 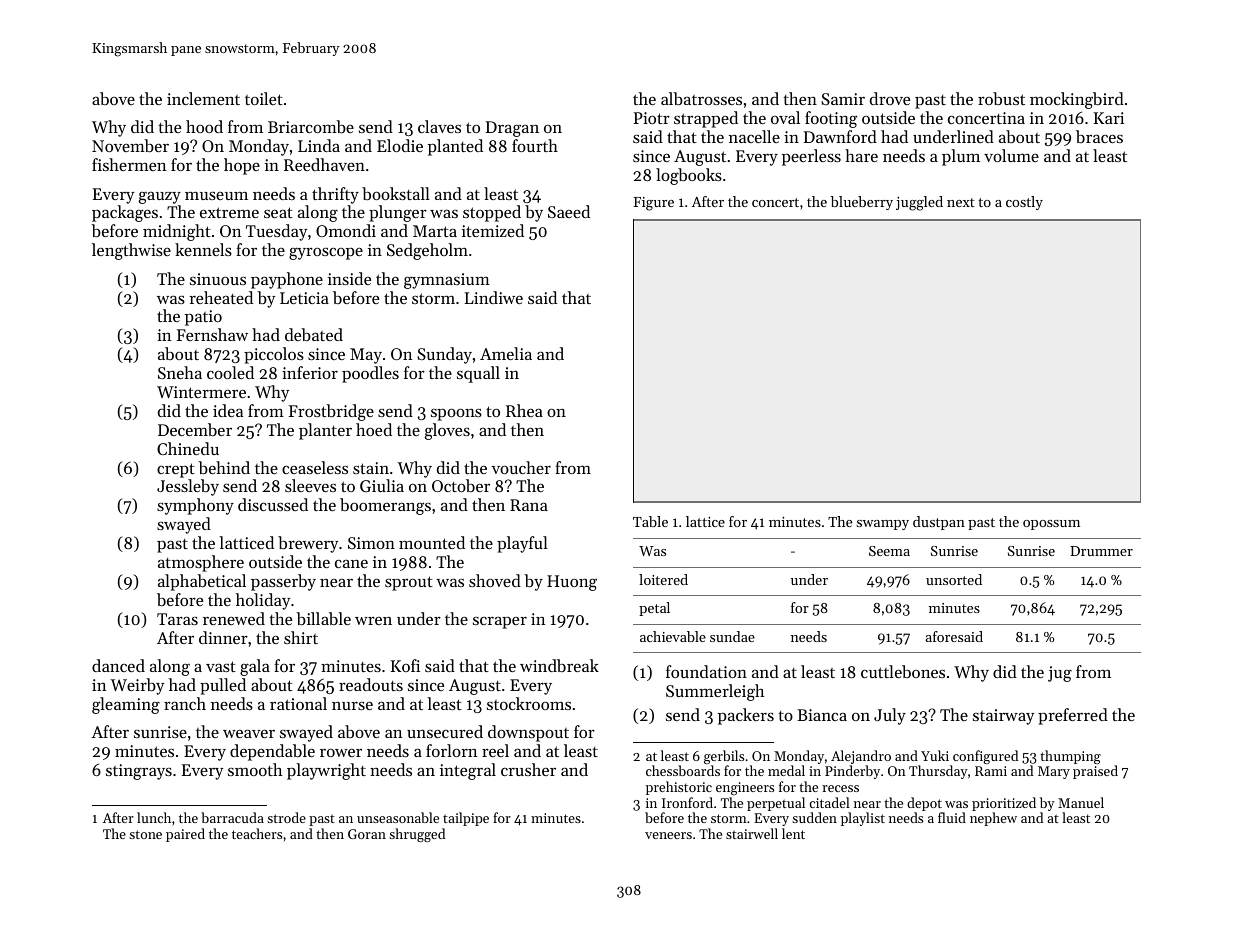 What do you see at coordinates (154, 817) in the screenshot?
I see `lunch` at bounding box center [154, 817].
